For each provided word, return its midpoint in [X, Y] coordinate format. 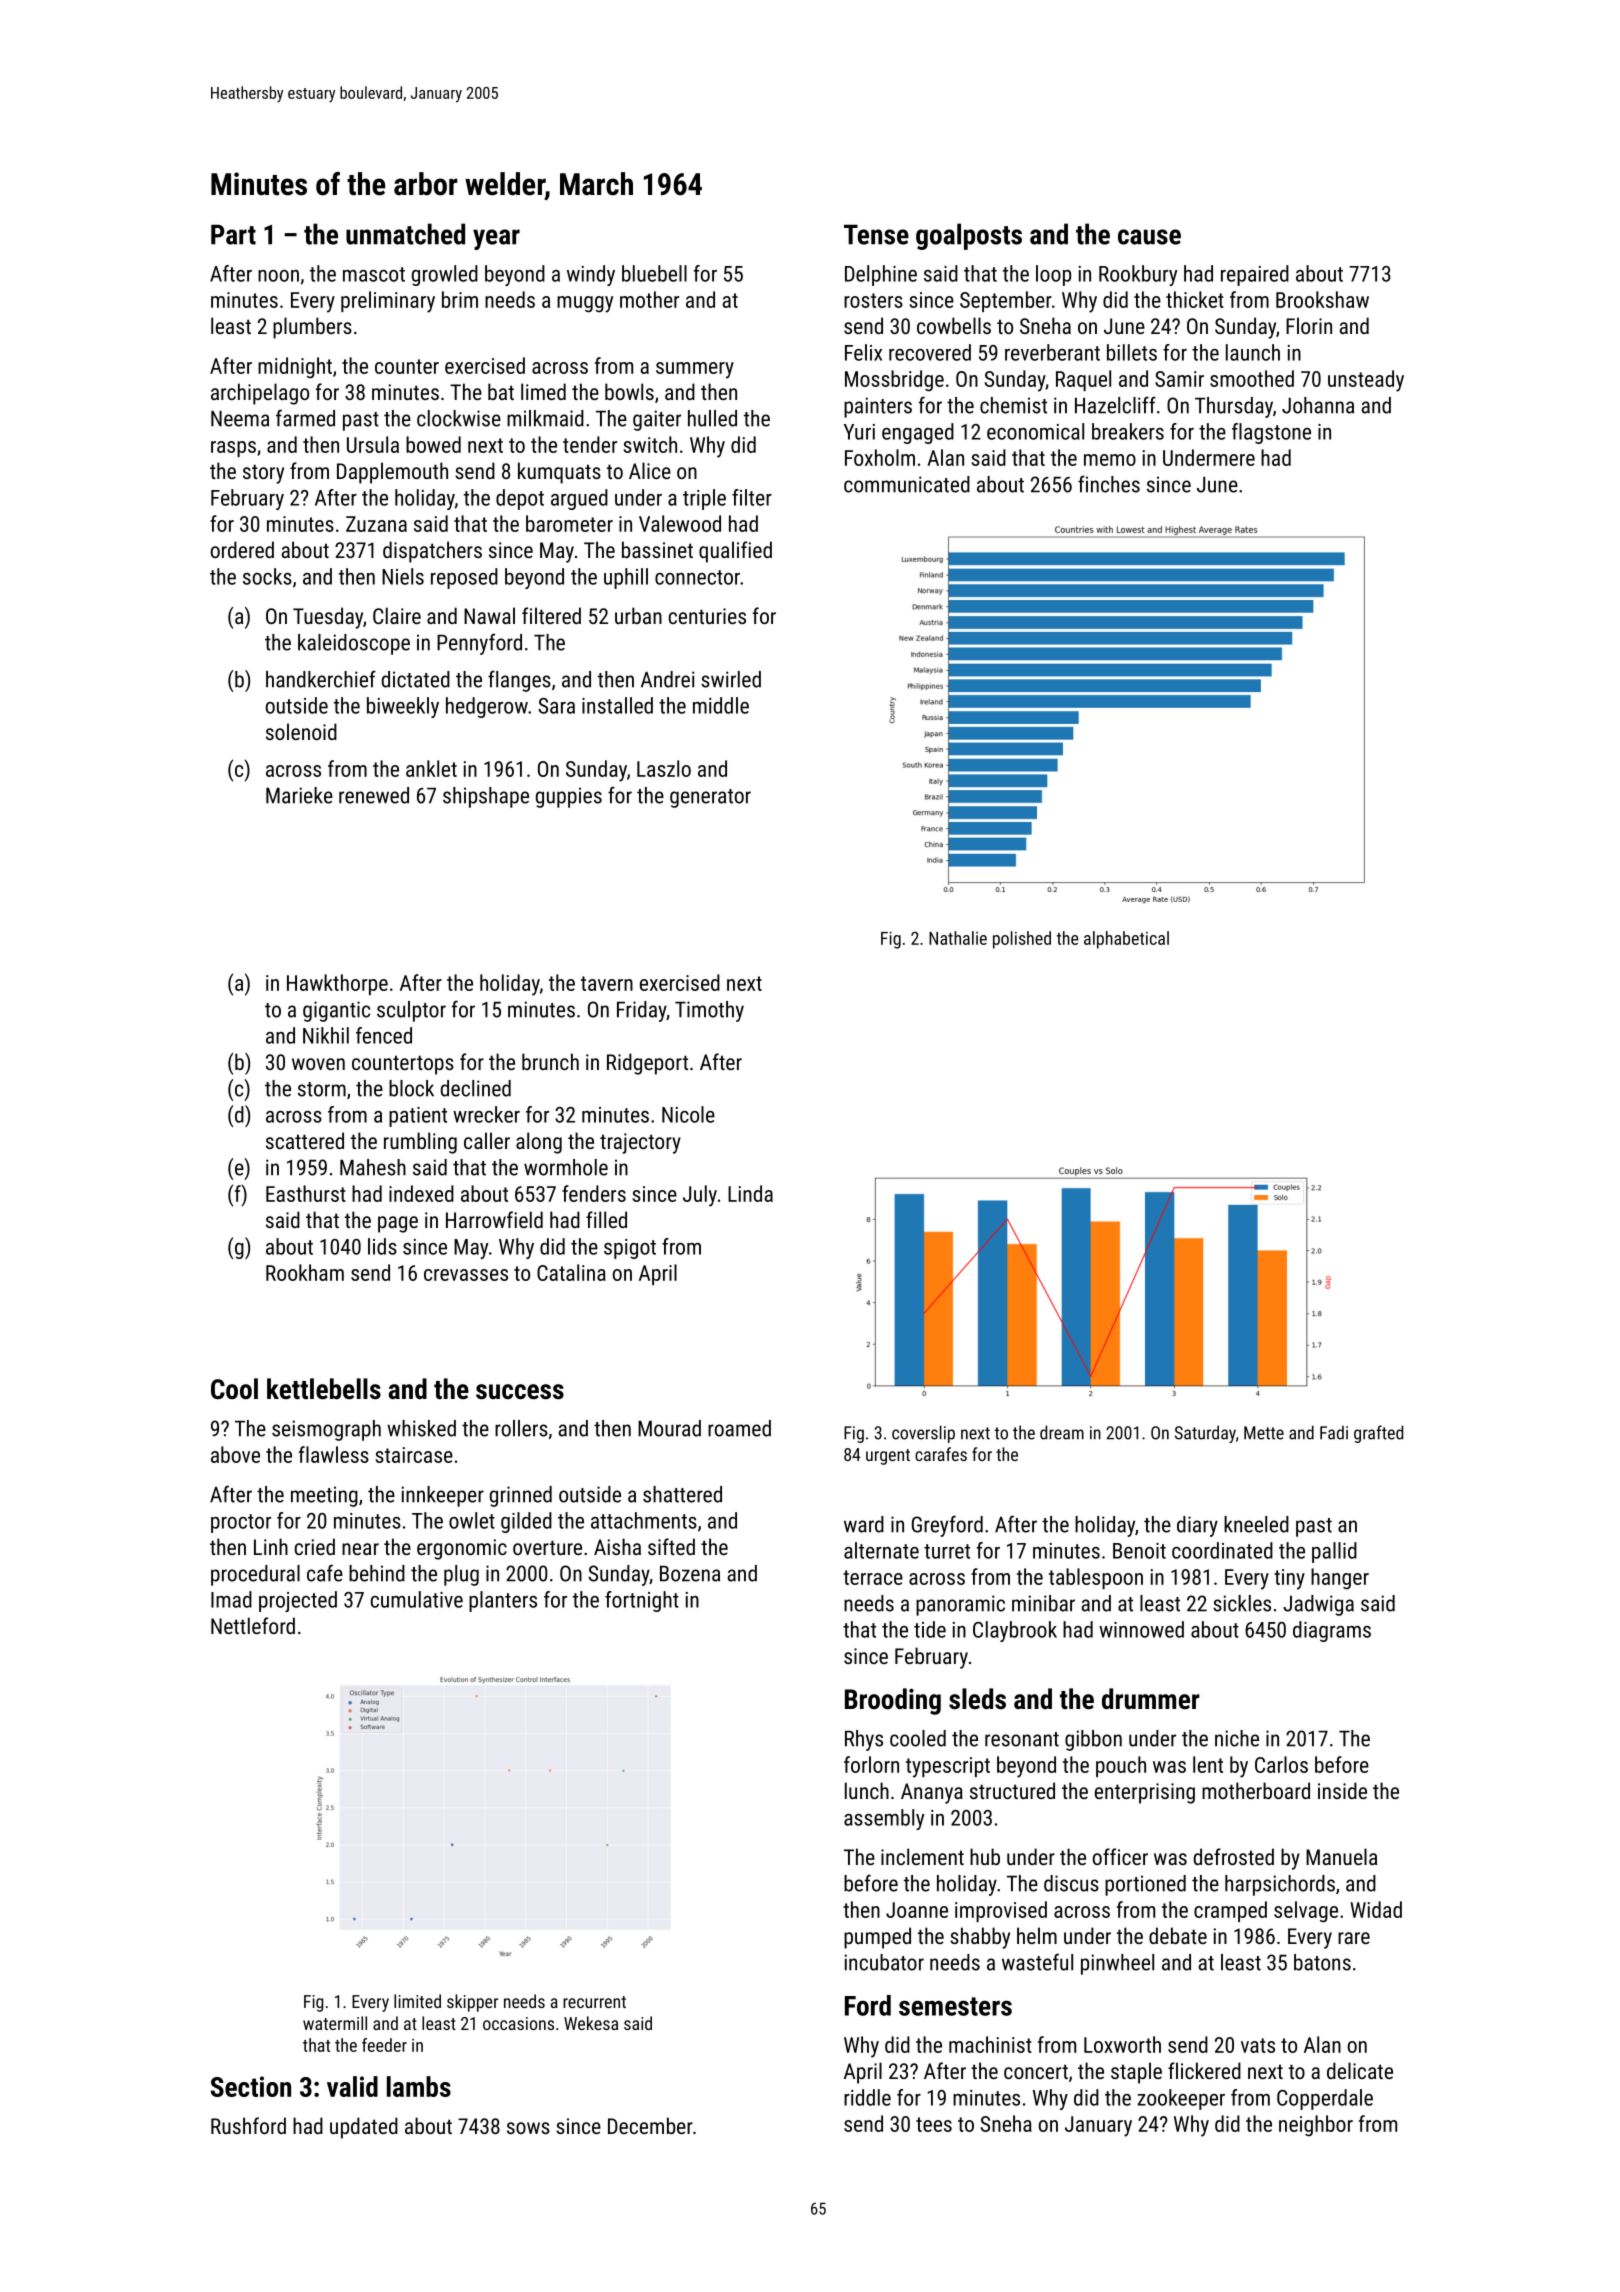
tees [934, 2124]
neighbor [1316, 2126]
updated [364, 2128]
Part [233, 234]
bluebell [654, 273]
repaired [1255, 275]
